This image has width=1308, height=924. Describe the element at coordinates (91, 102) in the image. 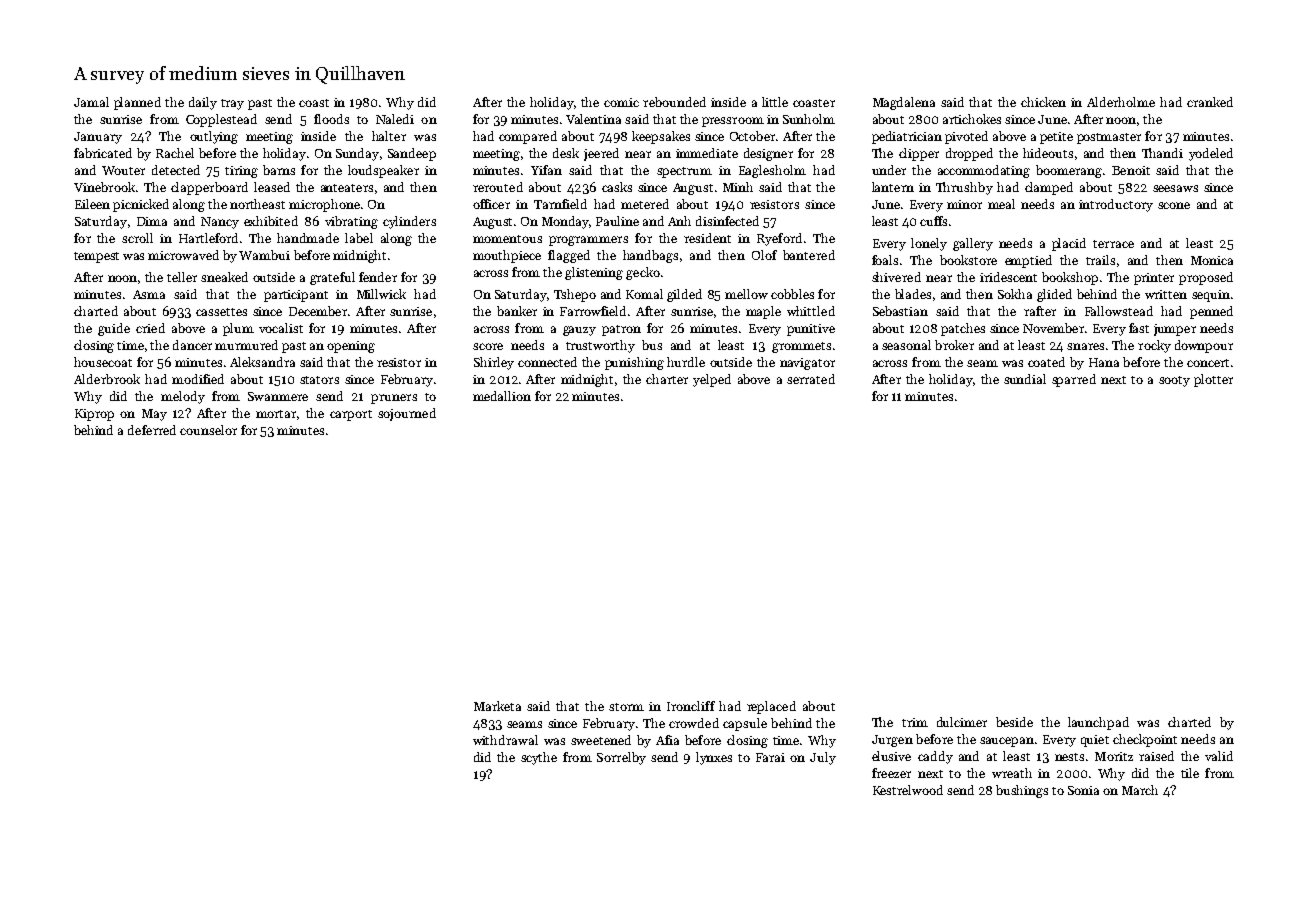

I see `Jamal` at that location.
